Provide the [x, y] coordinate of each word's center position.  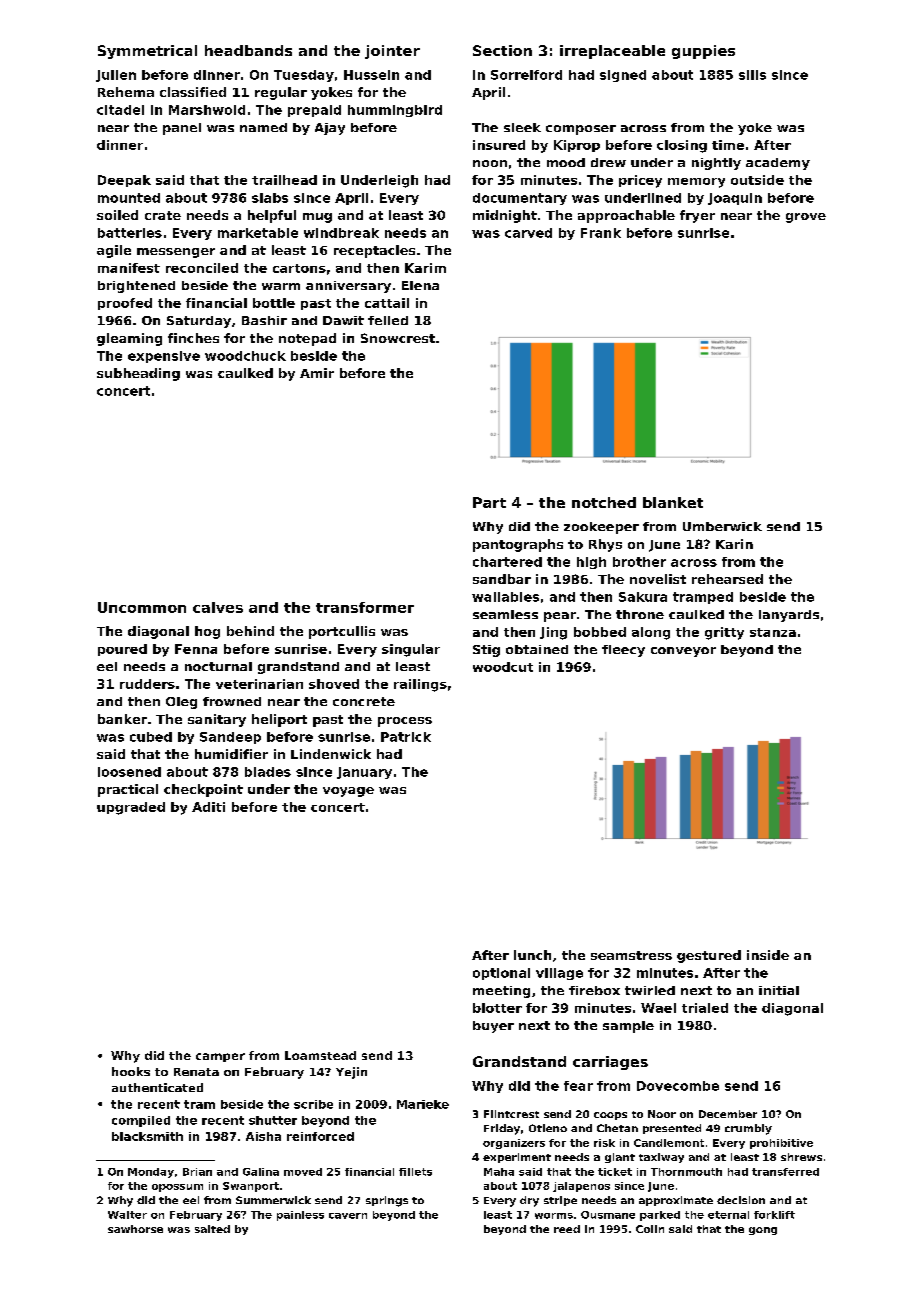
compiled [141, 1121]
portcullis [342, 632]
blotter [497, 1008]
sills [752, 75]
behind [250, 631]
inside [768, 955]
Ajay [330, 129]
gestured [709, 956]
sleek [522, 127]
